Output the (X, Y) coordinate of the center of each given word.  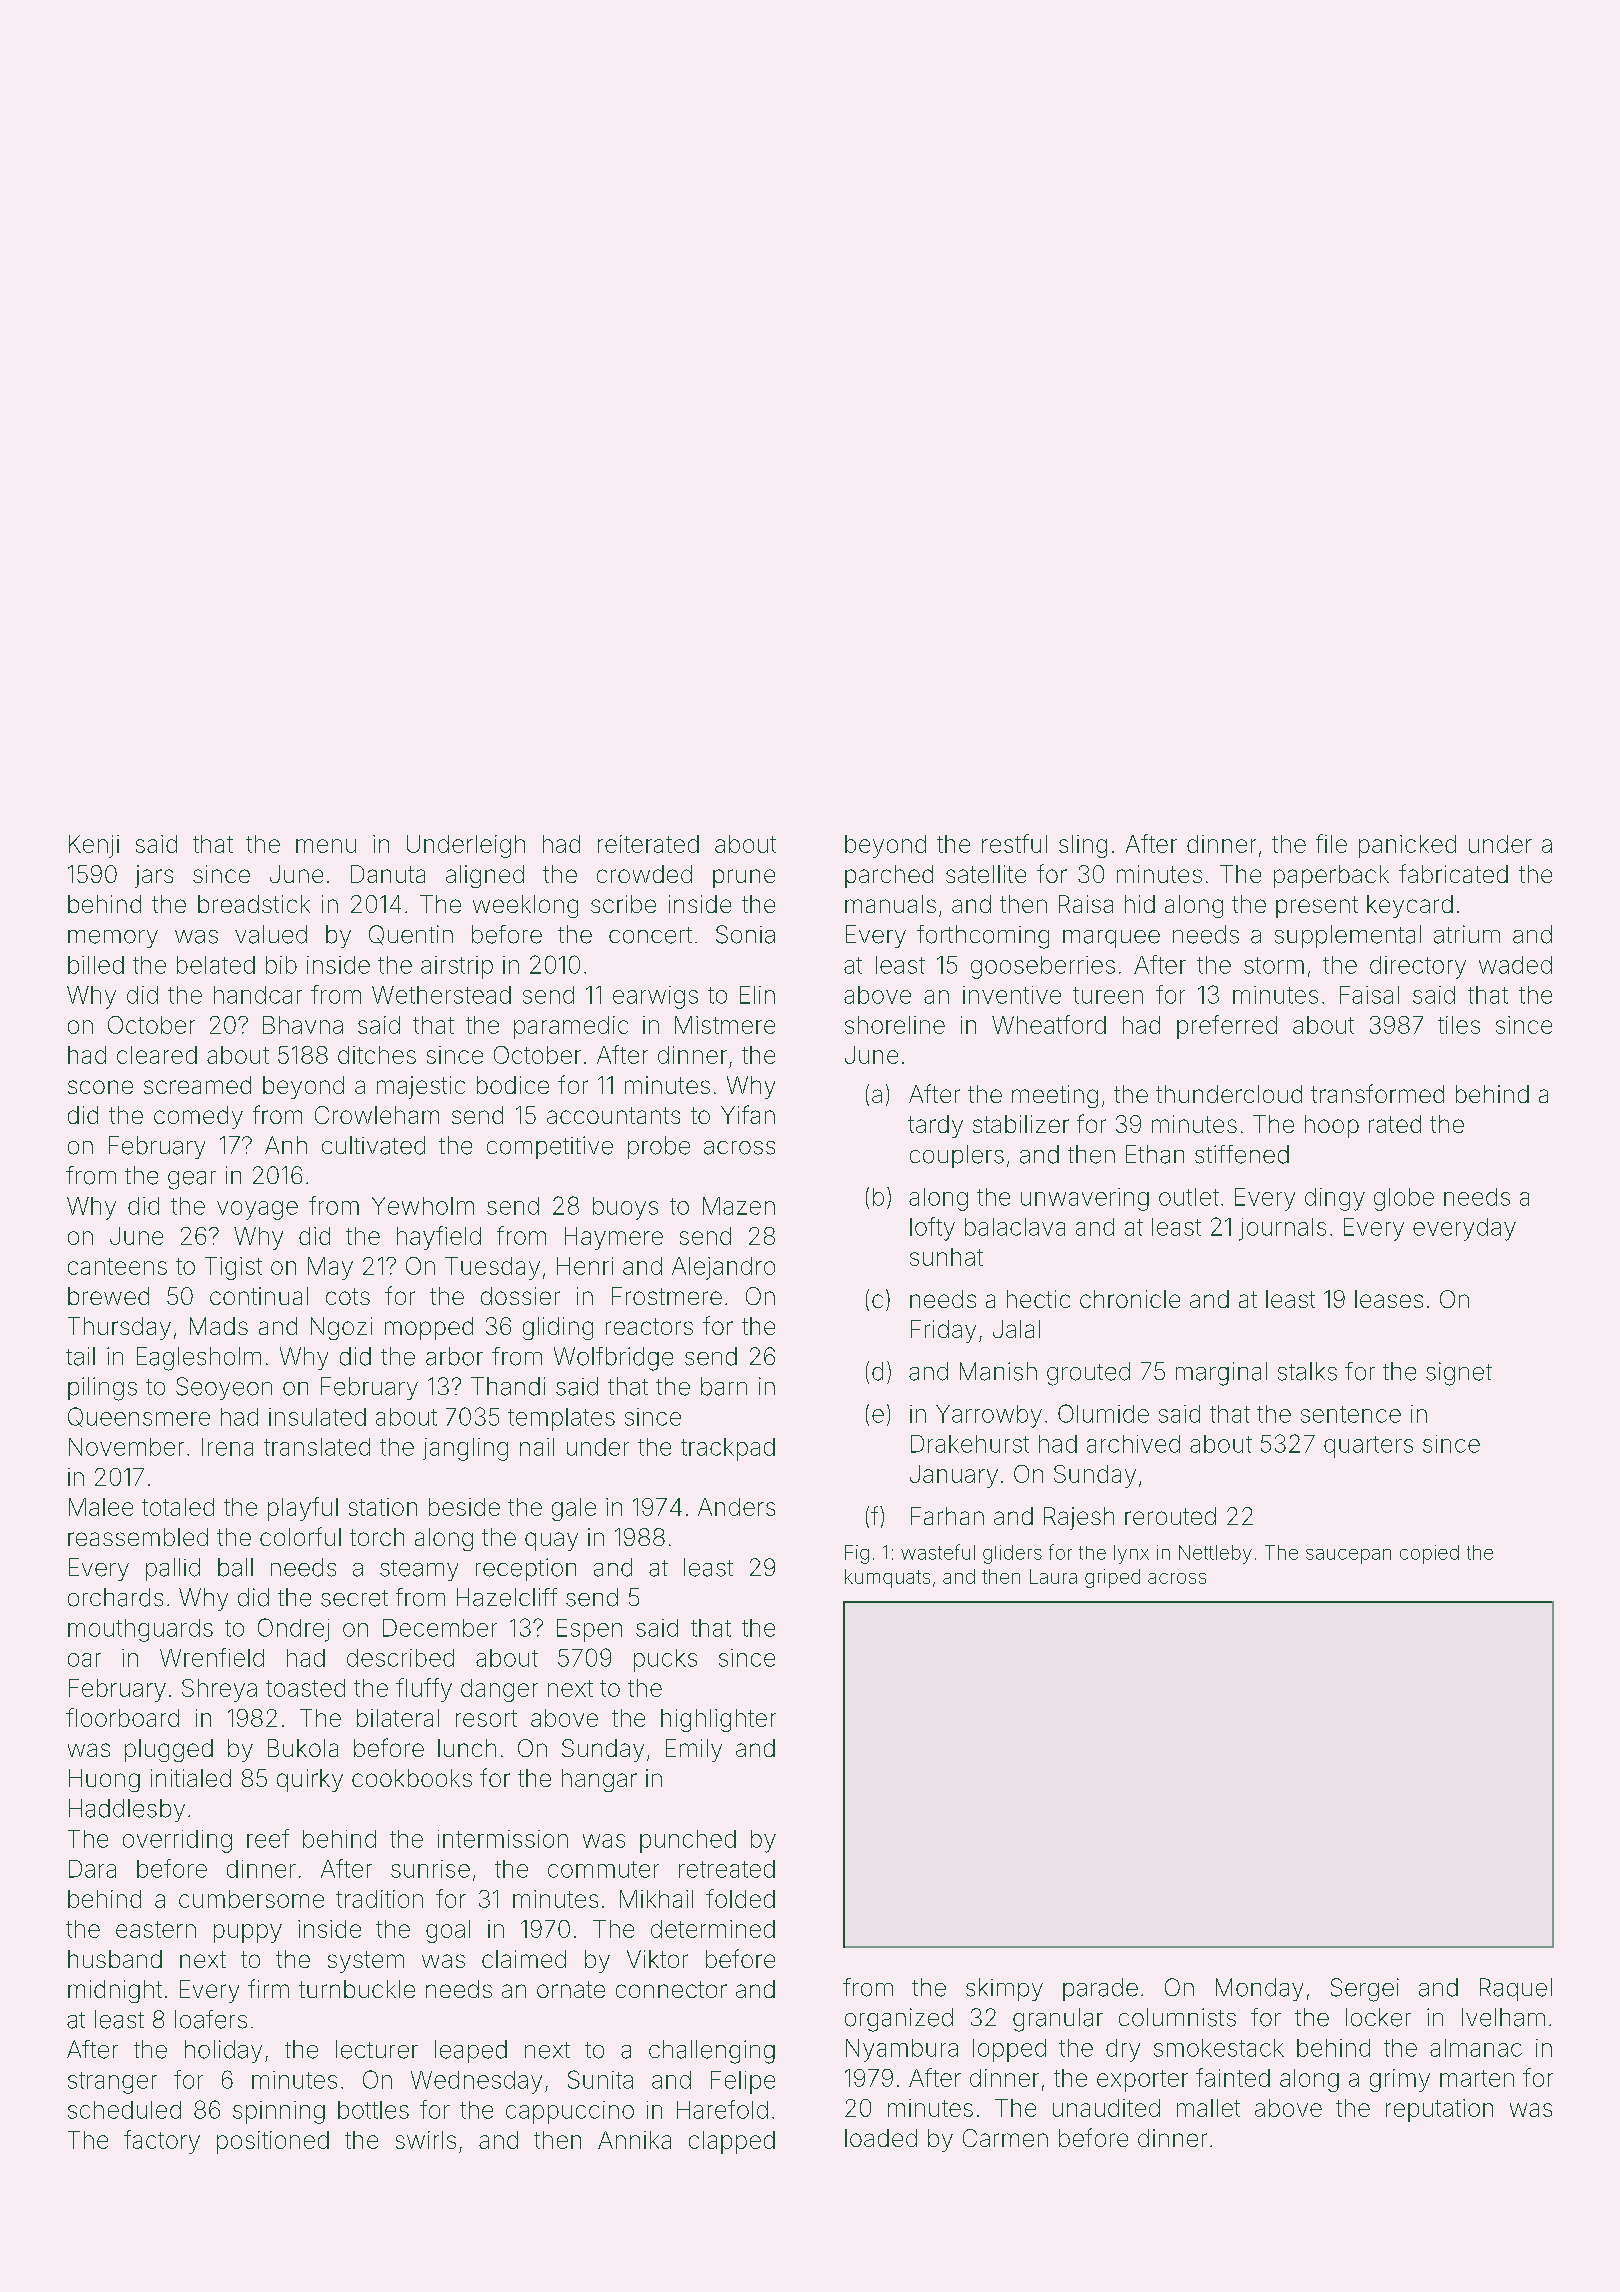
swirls (426, 2140)
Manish (998, 1371)
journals (1282, 1229)
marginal (1221, 1374)
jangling (465, 1449)
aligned (485, 876)
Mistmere (725, 1025)
